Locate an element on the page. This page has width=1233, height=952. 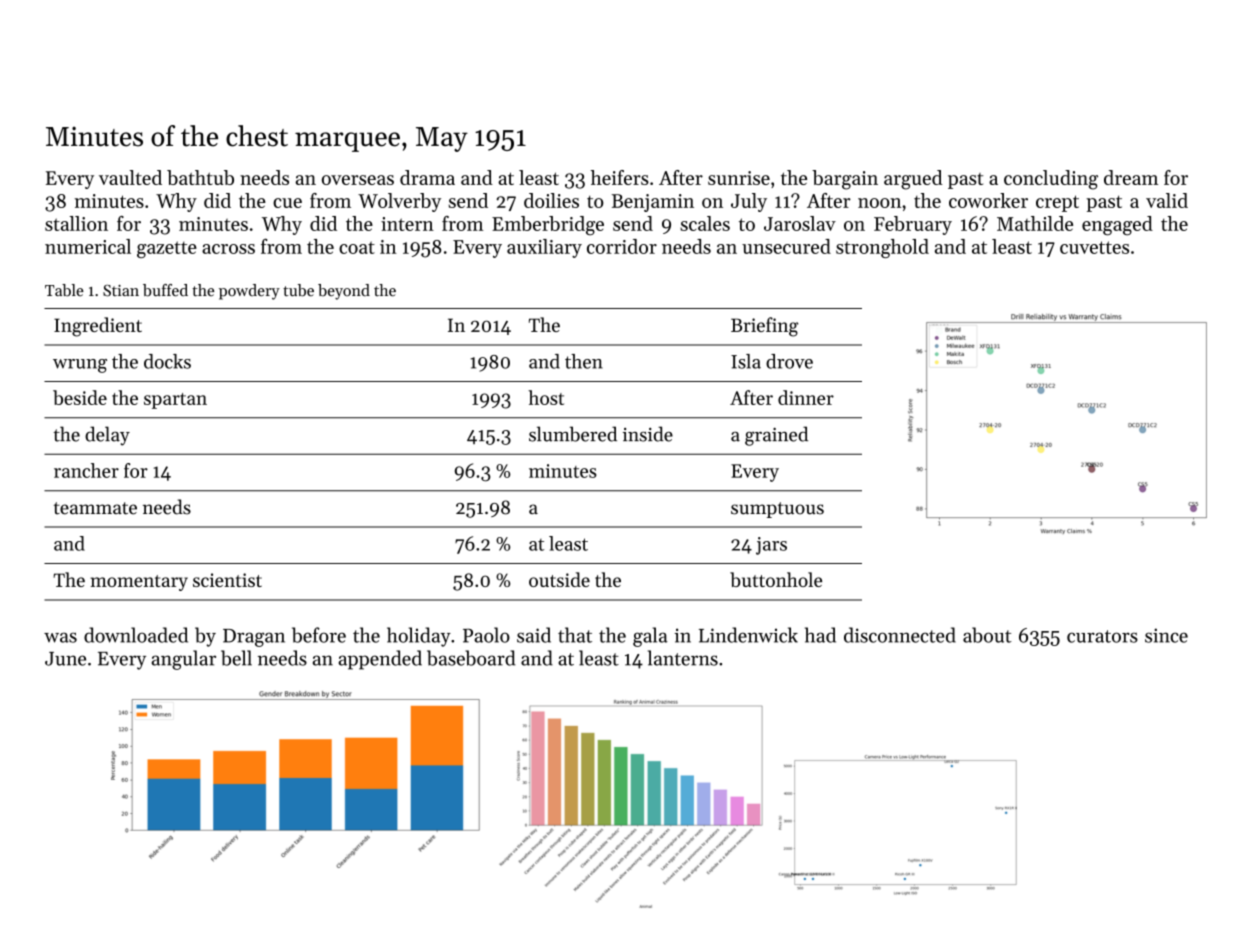
sumptuous is located at coordinates (777, 510).
